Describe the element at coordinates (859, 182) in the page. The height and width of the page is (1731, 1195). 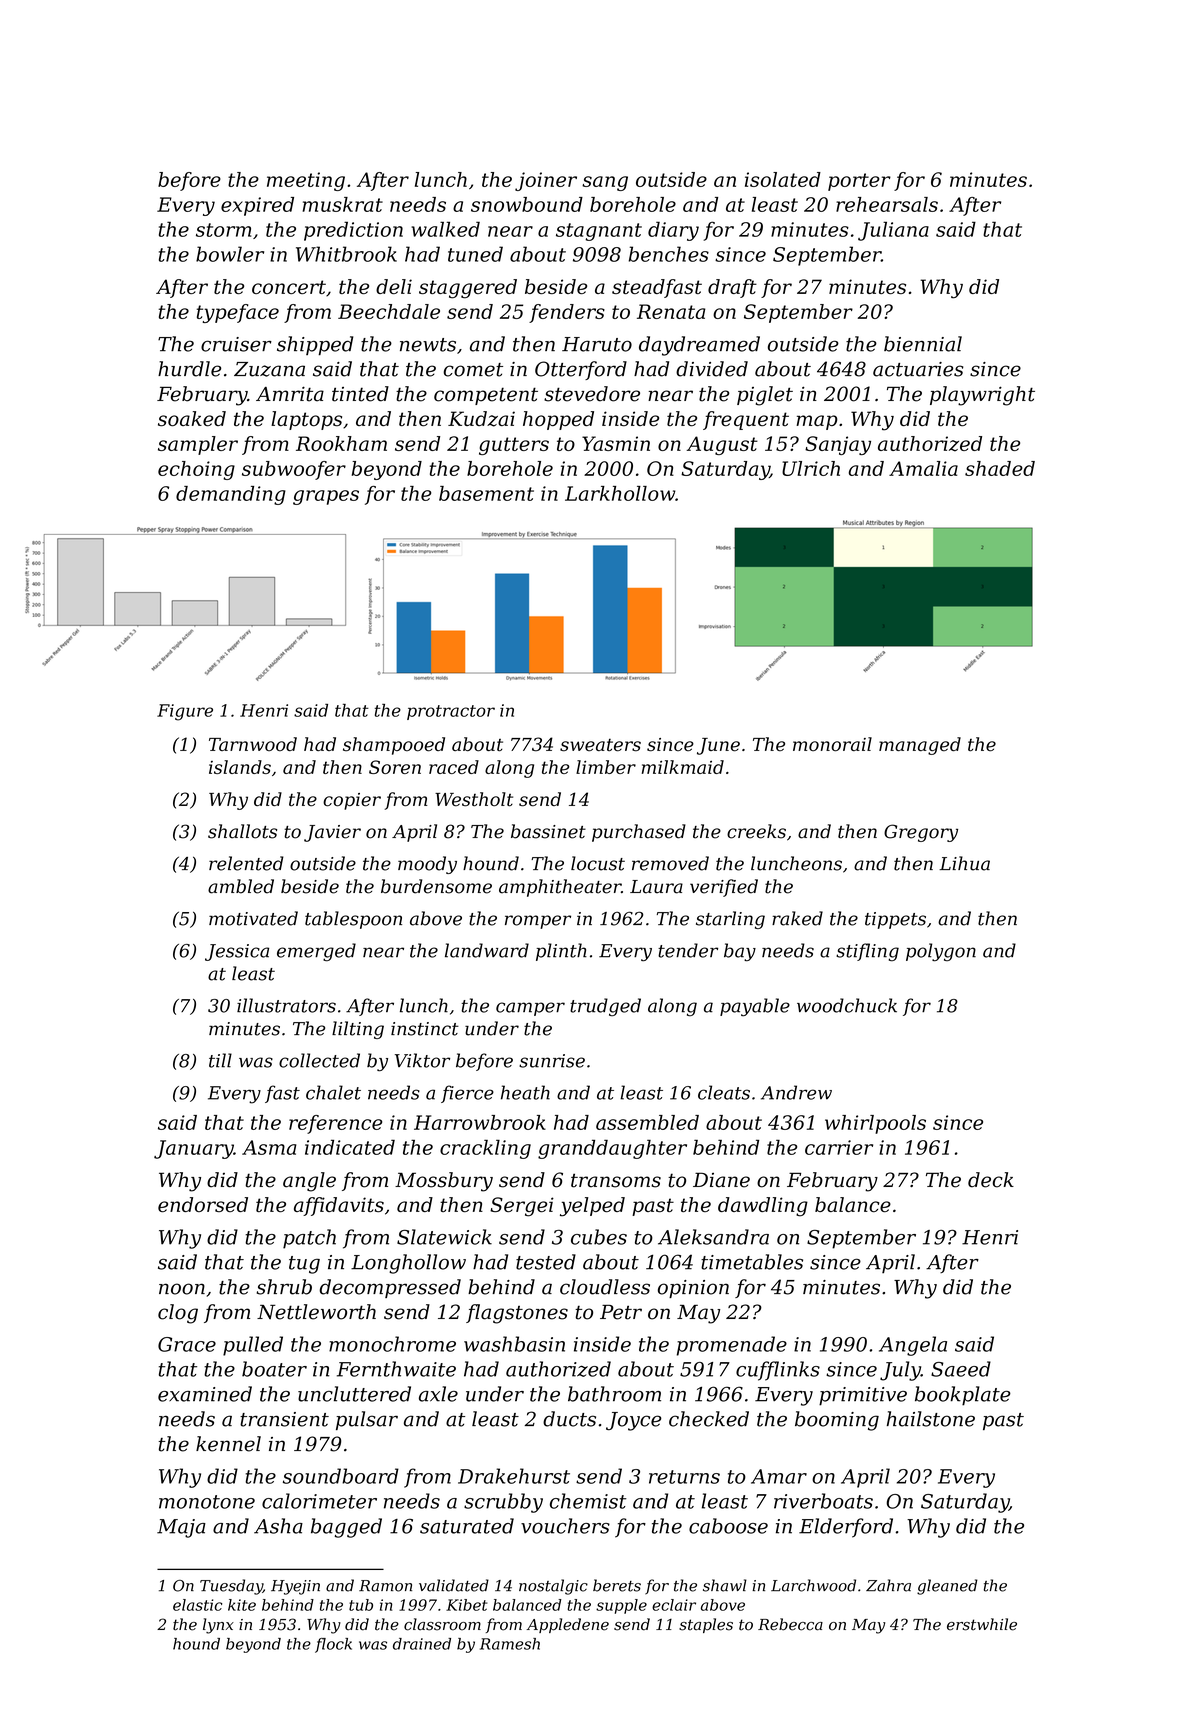
I see `porter` at that location.
